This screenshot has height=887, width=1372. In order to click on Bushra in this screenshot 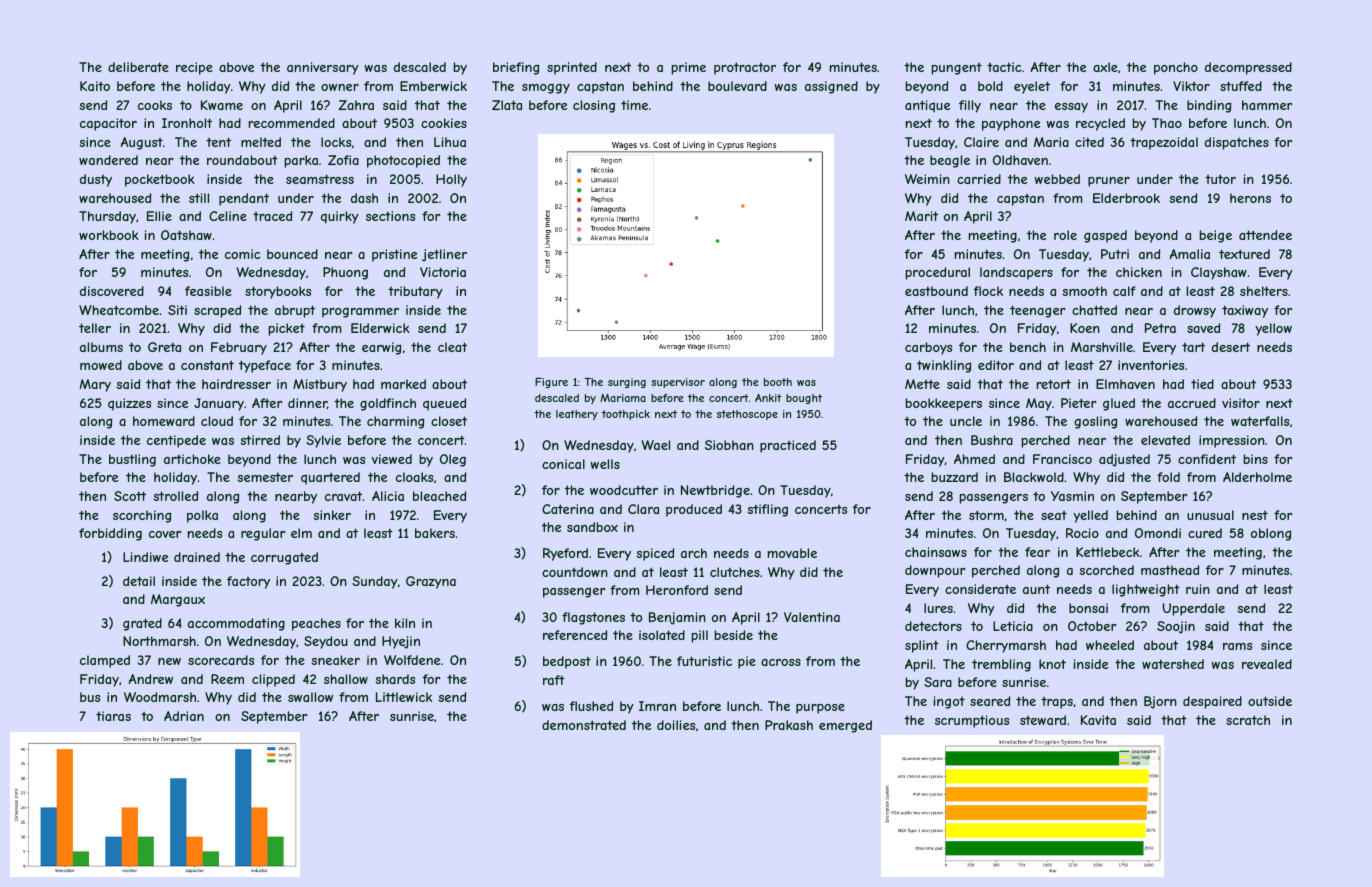, I will do `click(992, 440)`.
